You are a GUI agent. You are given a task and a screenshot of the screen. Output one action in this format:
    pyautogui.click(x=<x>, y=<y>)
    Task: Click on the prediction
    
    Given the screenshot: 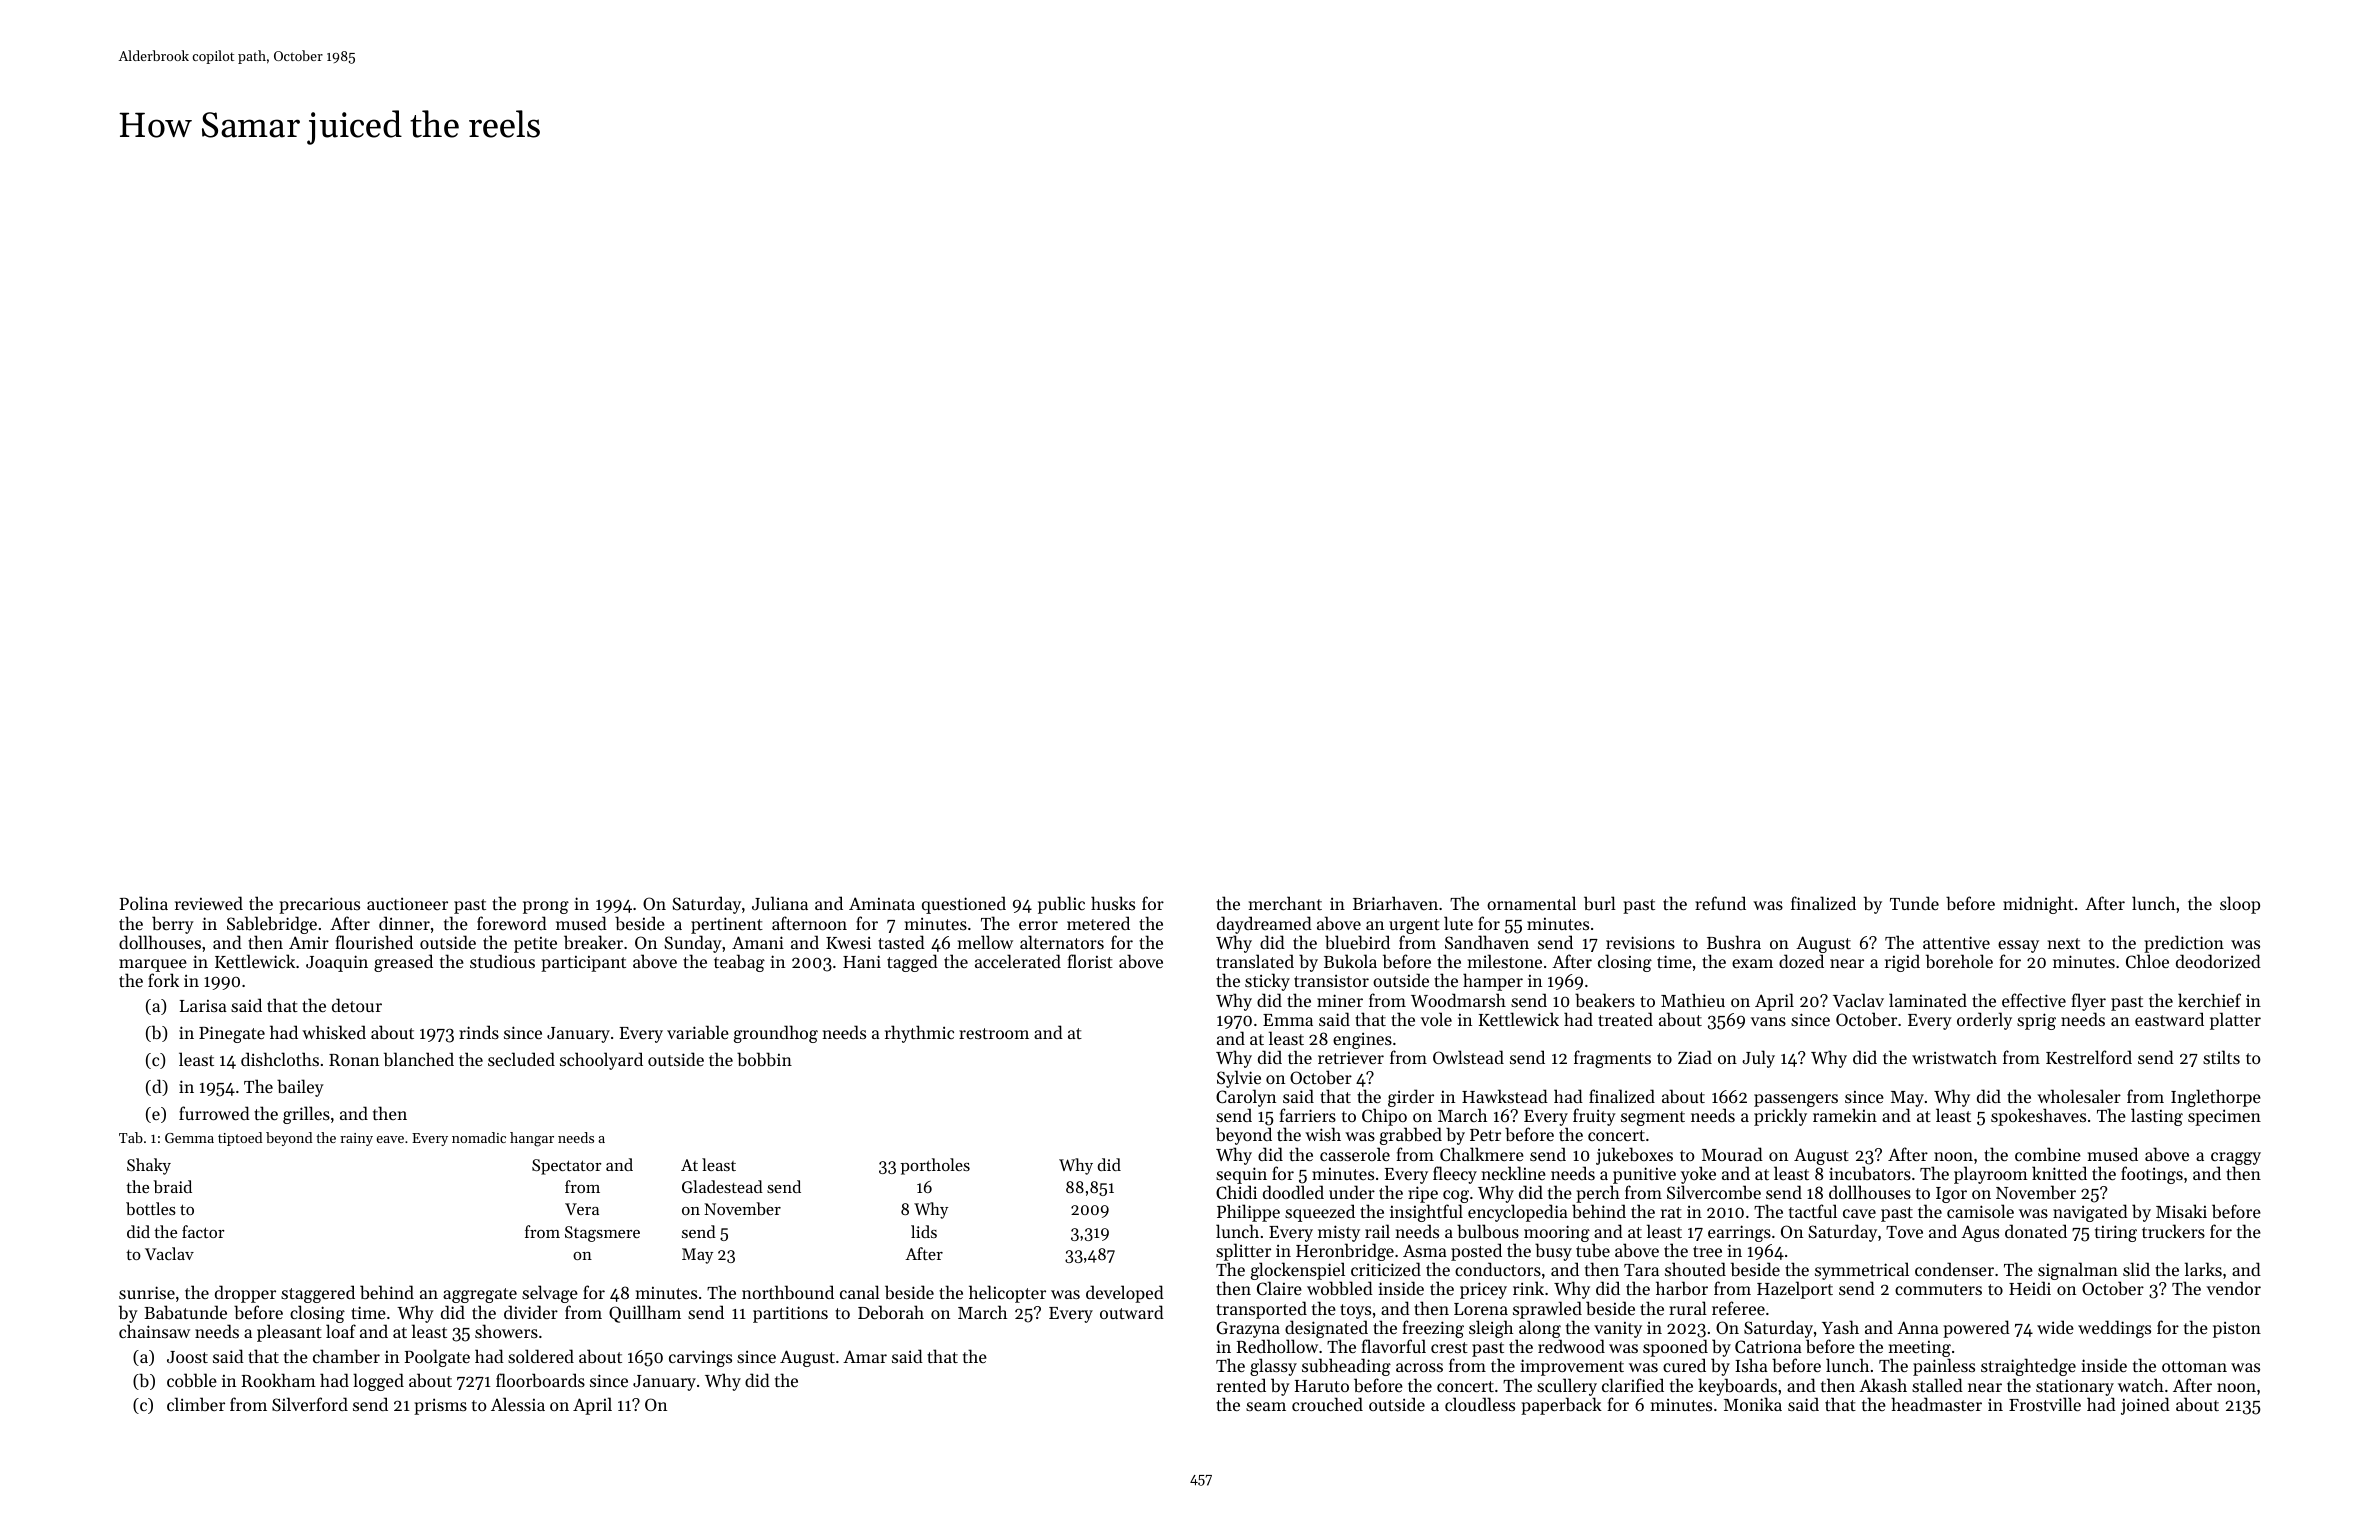 What is the action you would take?
    pyautogui.click(x=2184, y=944)
